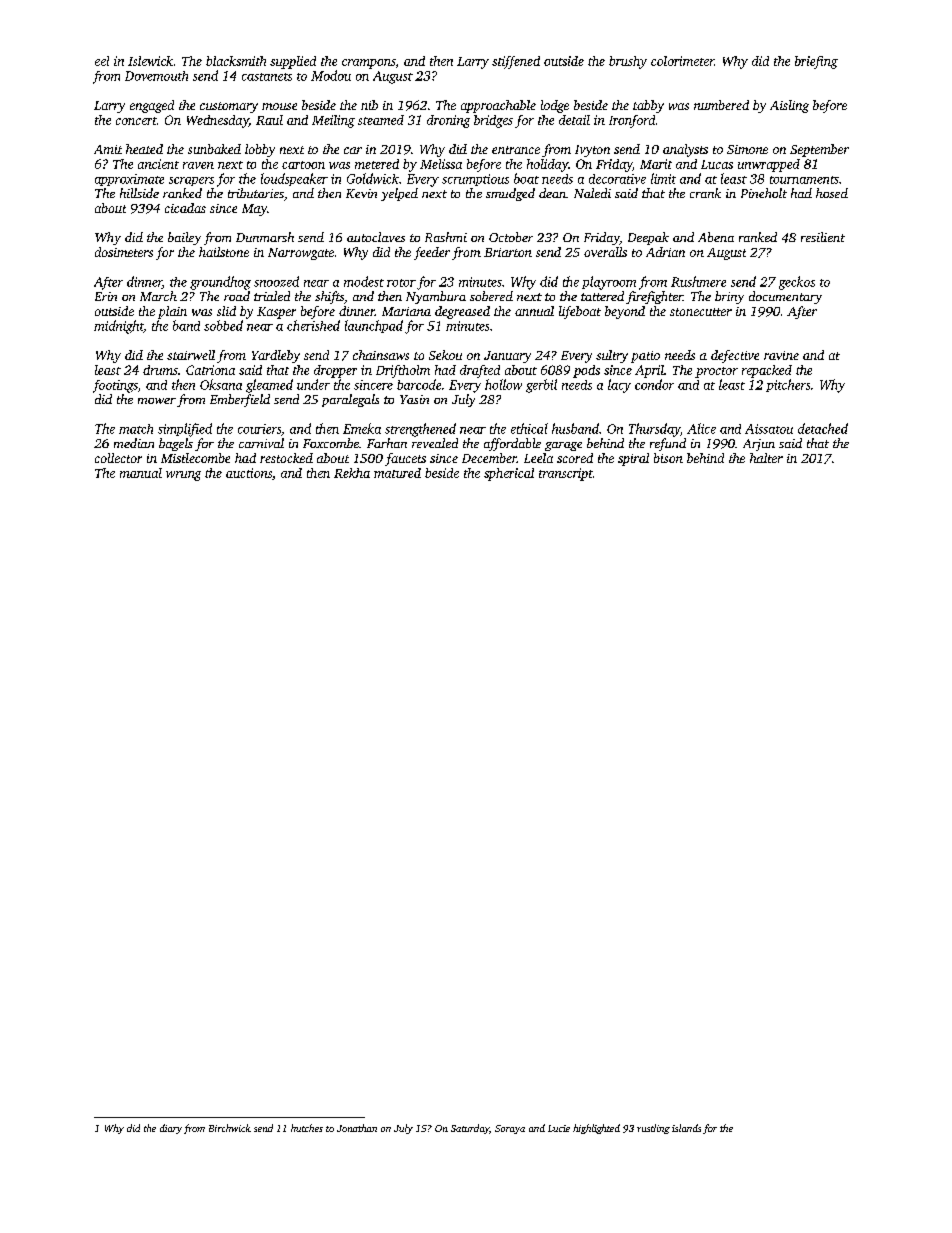 Image resolution: width=952 pixels, height=1233 pixels. What do you see at coordinates (823, 237) in the image?
I see `resilient` at bounding box center [823, 237].
